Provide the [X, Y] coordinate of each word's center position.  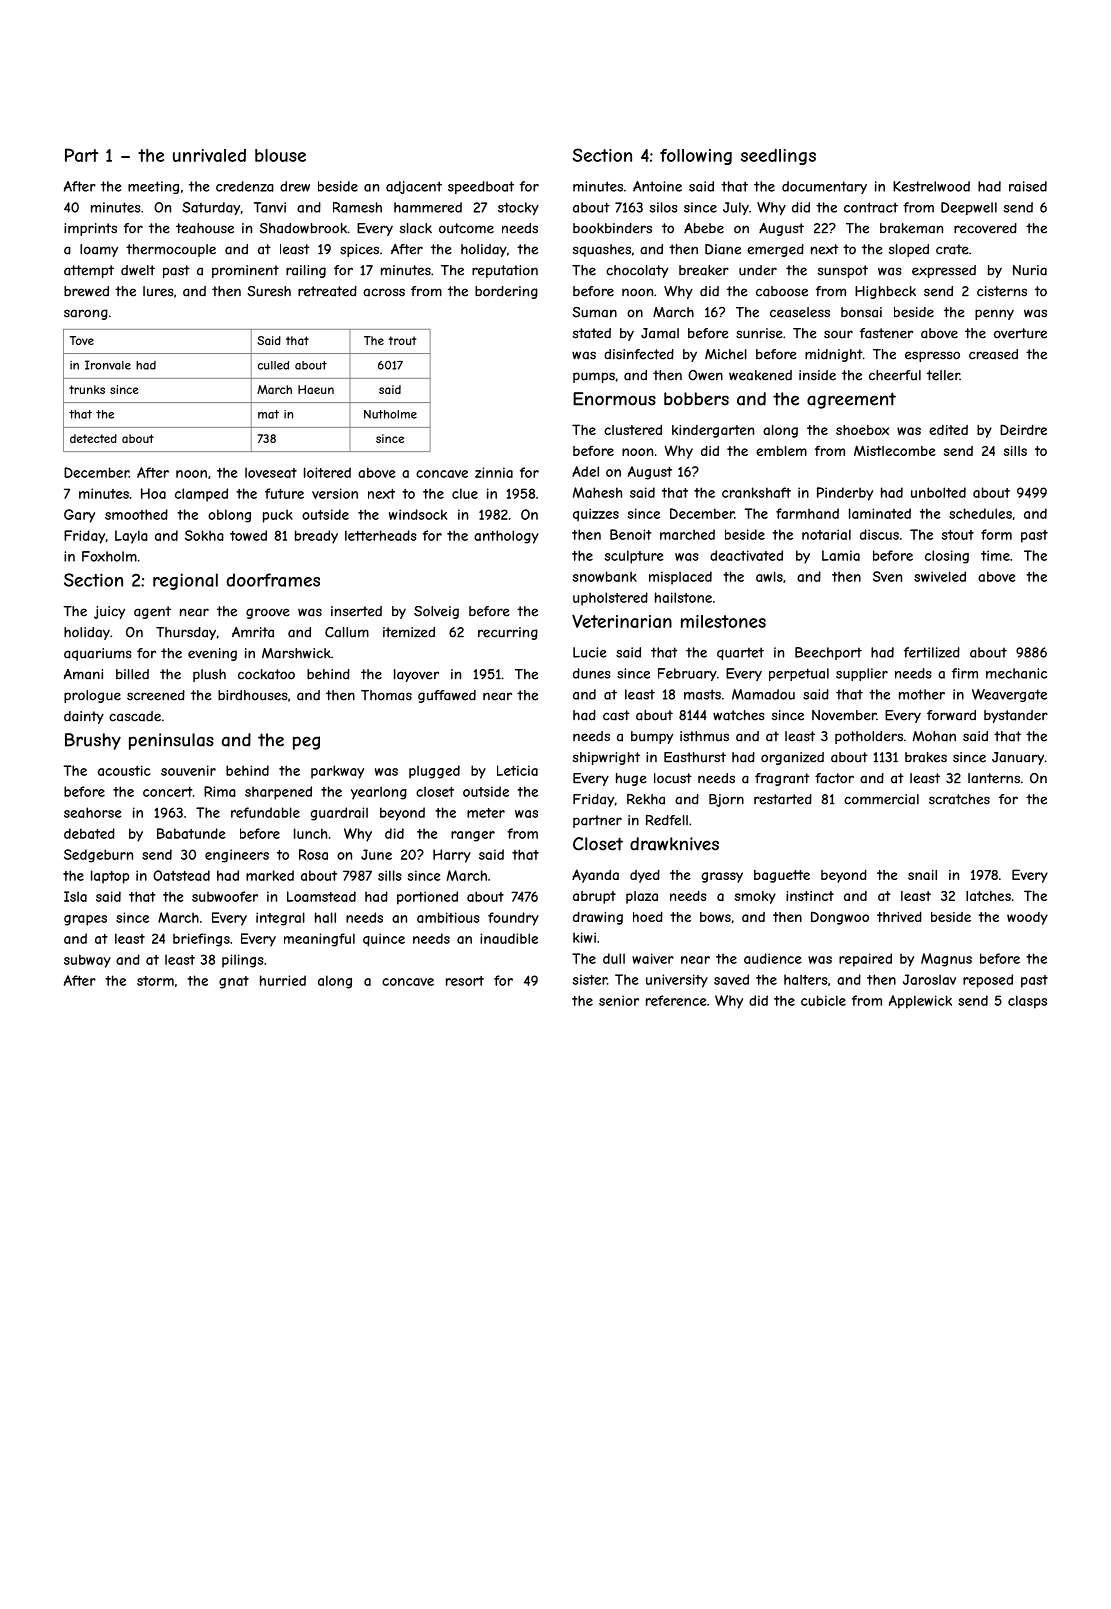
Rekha [646, 799]
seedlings [778, 157]
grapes [85, 920]
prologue [92, 696]
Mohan [934, 736]
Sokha [204, 535]
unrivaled [209, 155]
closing [947, 557]
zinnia [494, 472]
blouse [280, 155]
